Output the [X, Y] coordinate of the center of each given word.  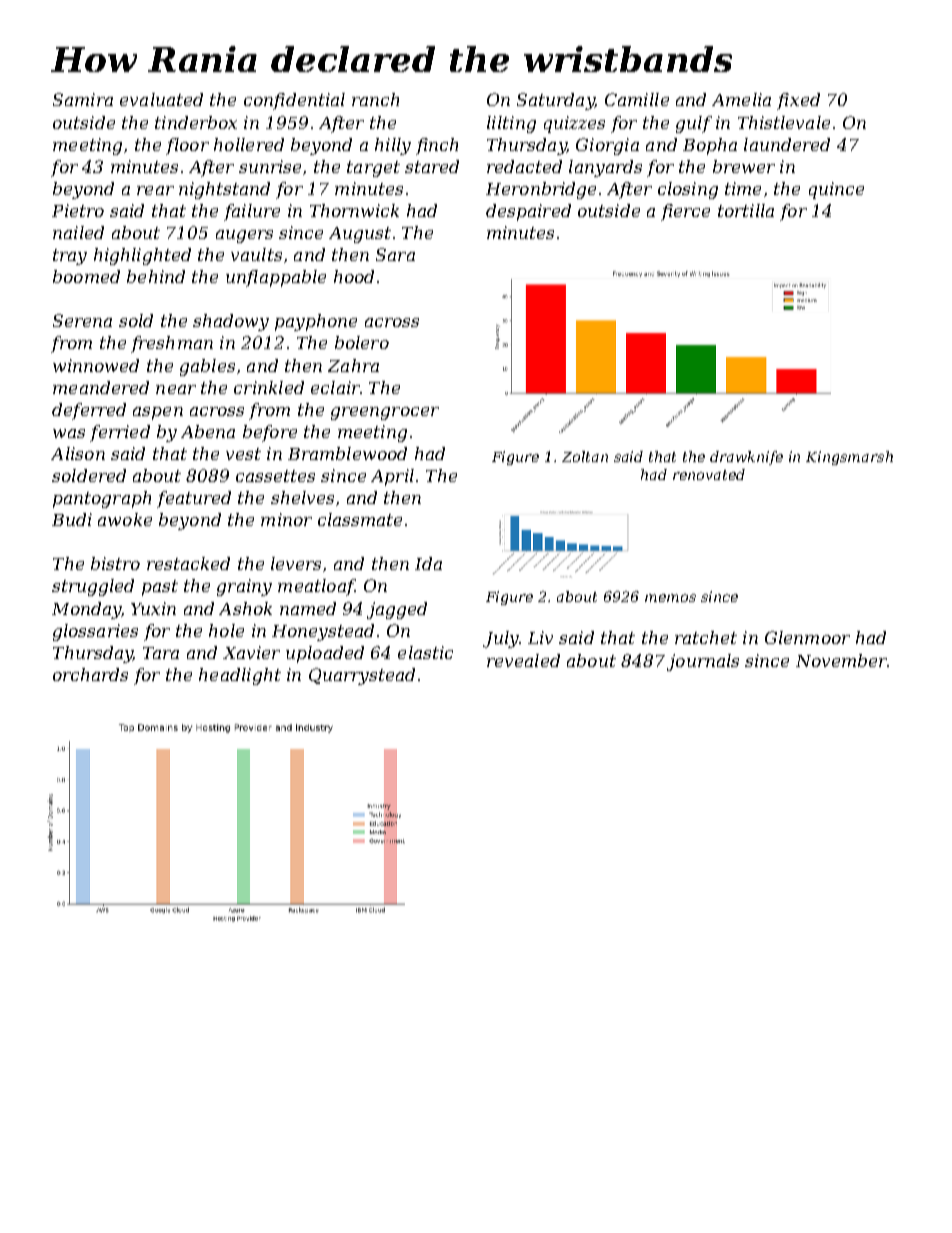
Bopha [710, 146]
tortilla [746, 210]
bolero [362, 342]
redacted [524, 166]
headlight [240, 676]
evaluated [161, 99]
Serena [82, 320]
